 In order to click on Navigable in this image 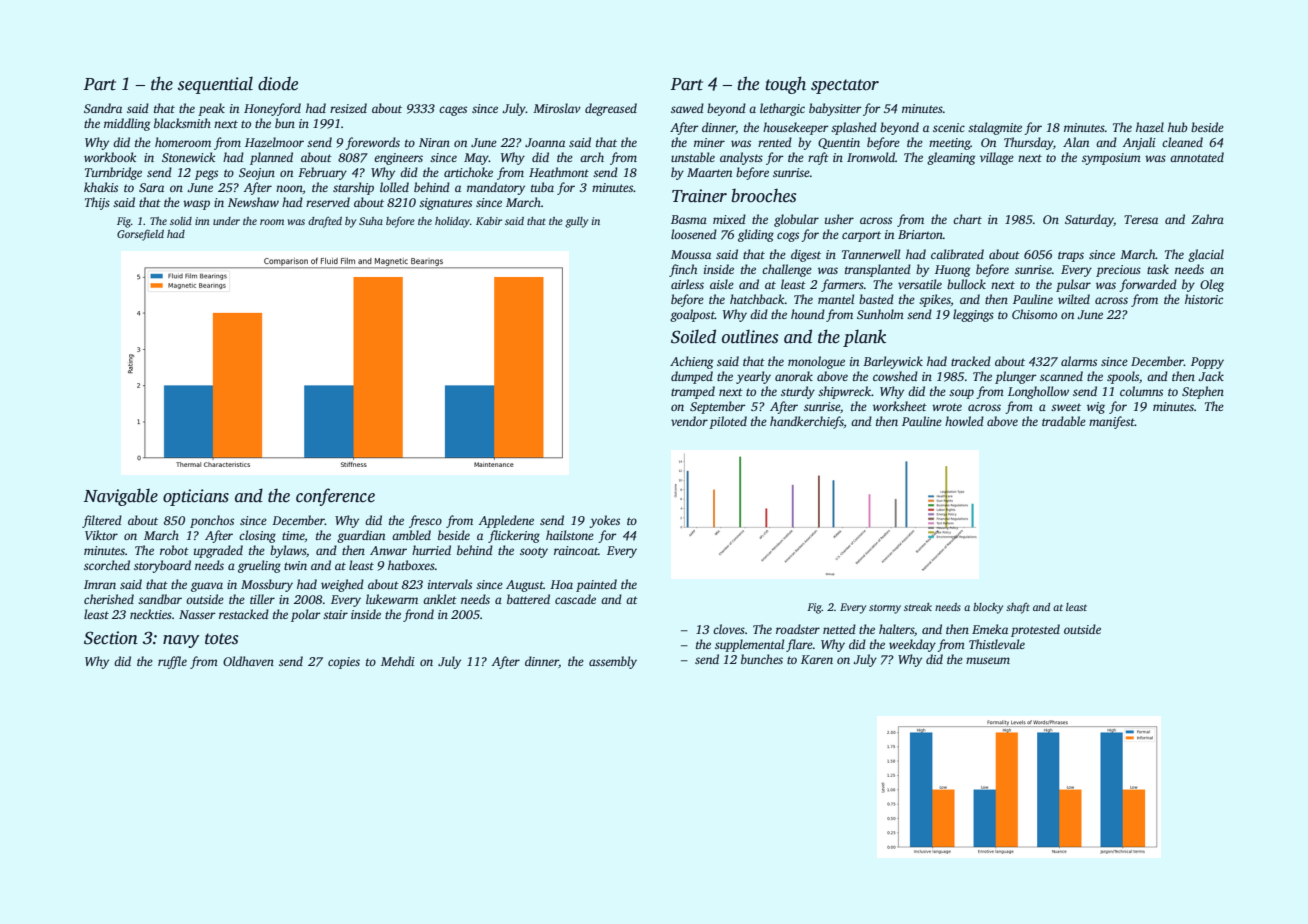, I will do `click(120, 497)`.
